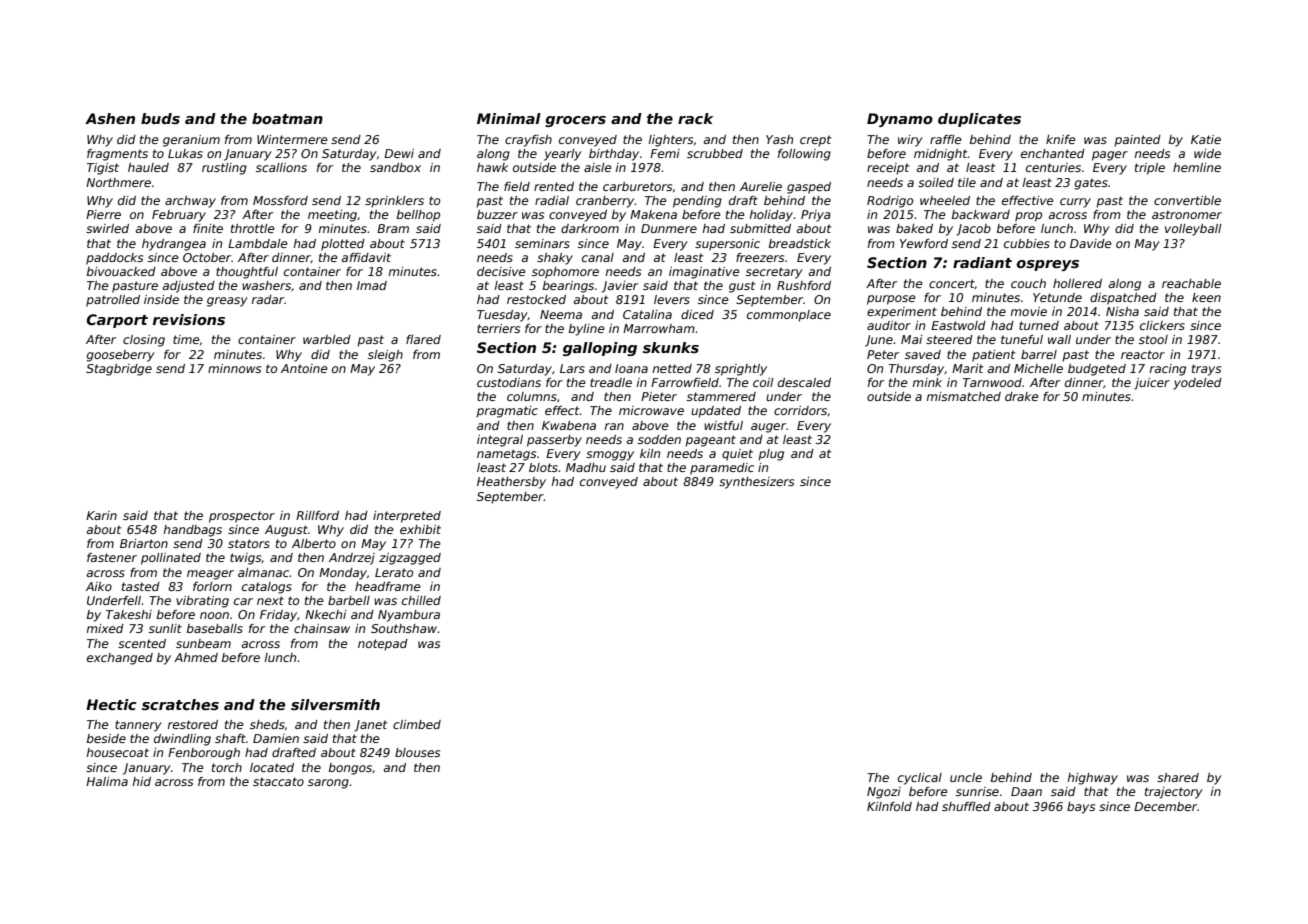 The height and width of the screenshot is (924, 1308). Describe the element at coordinates (276, 738) in the screenshot. I see `Damien` at that location.
